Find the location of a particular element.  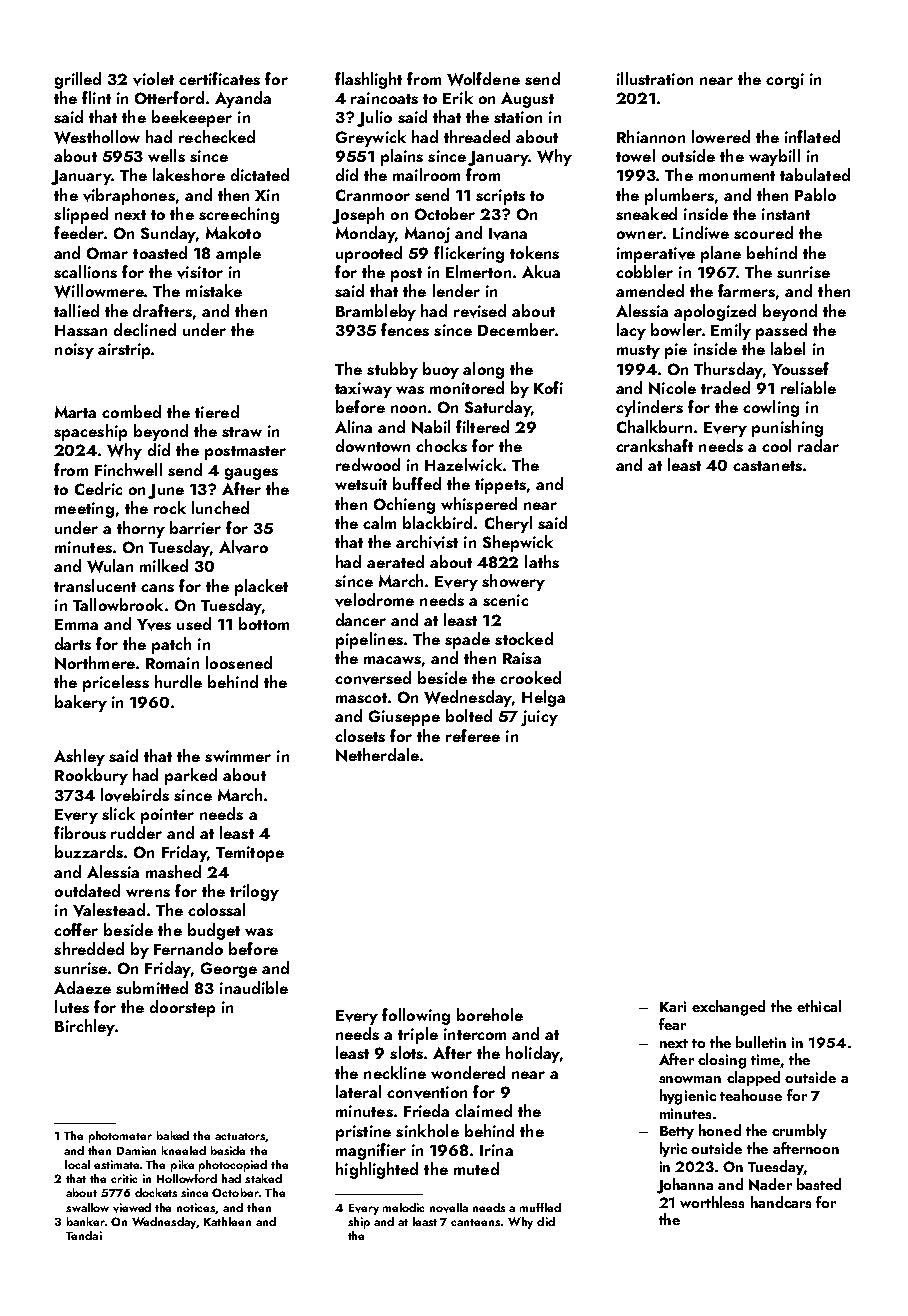

Irina is located at coordinates (496, 1150).
